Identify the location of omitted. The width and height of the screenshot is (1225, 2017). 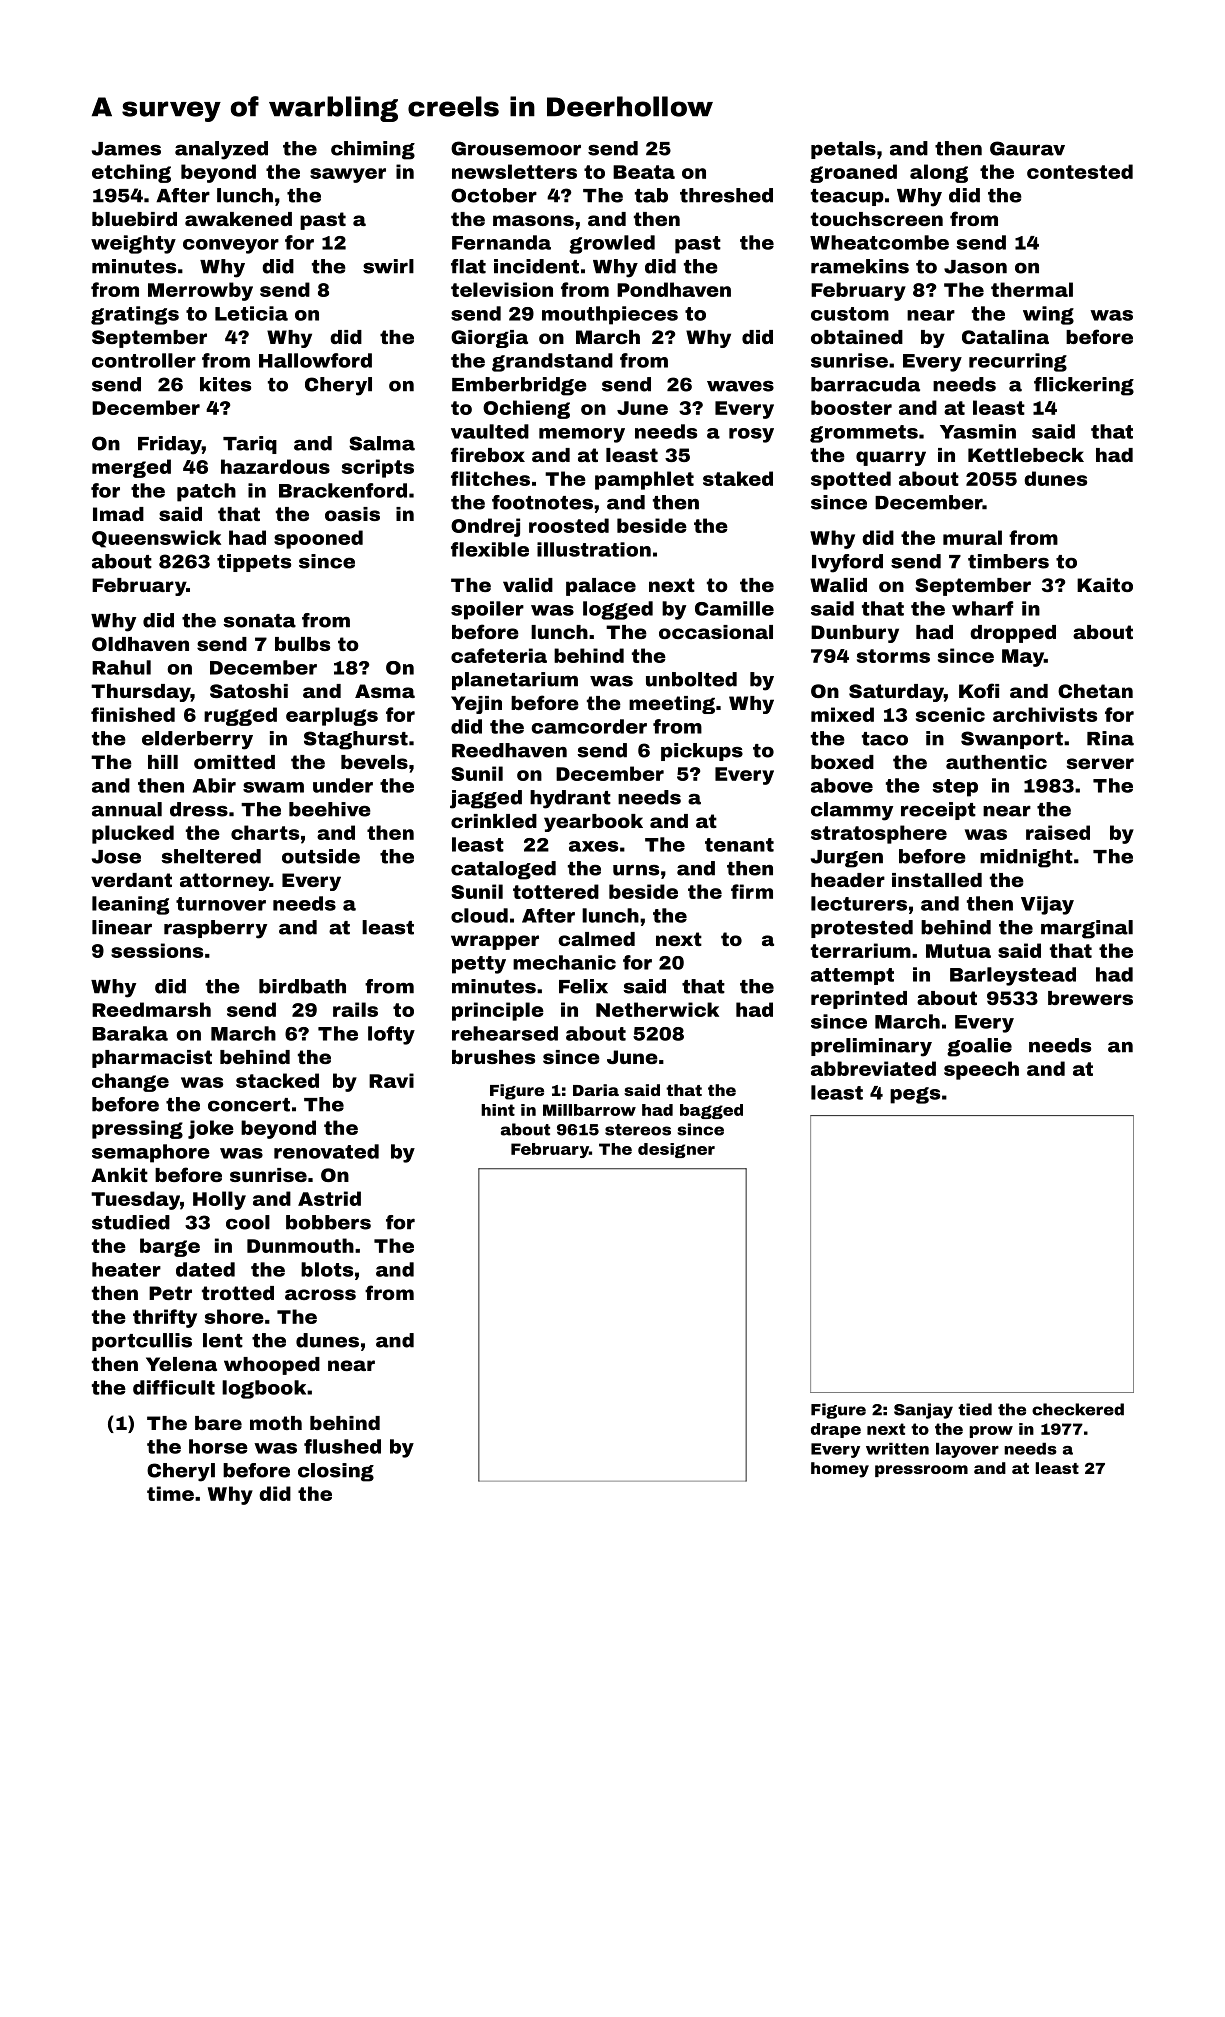
(234, 762).
